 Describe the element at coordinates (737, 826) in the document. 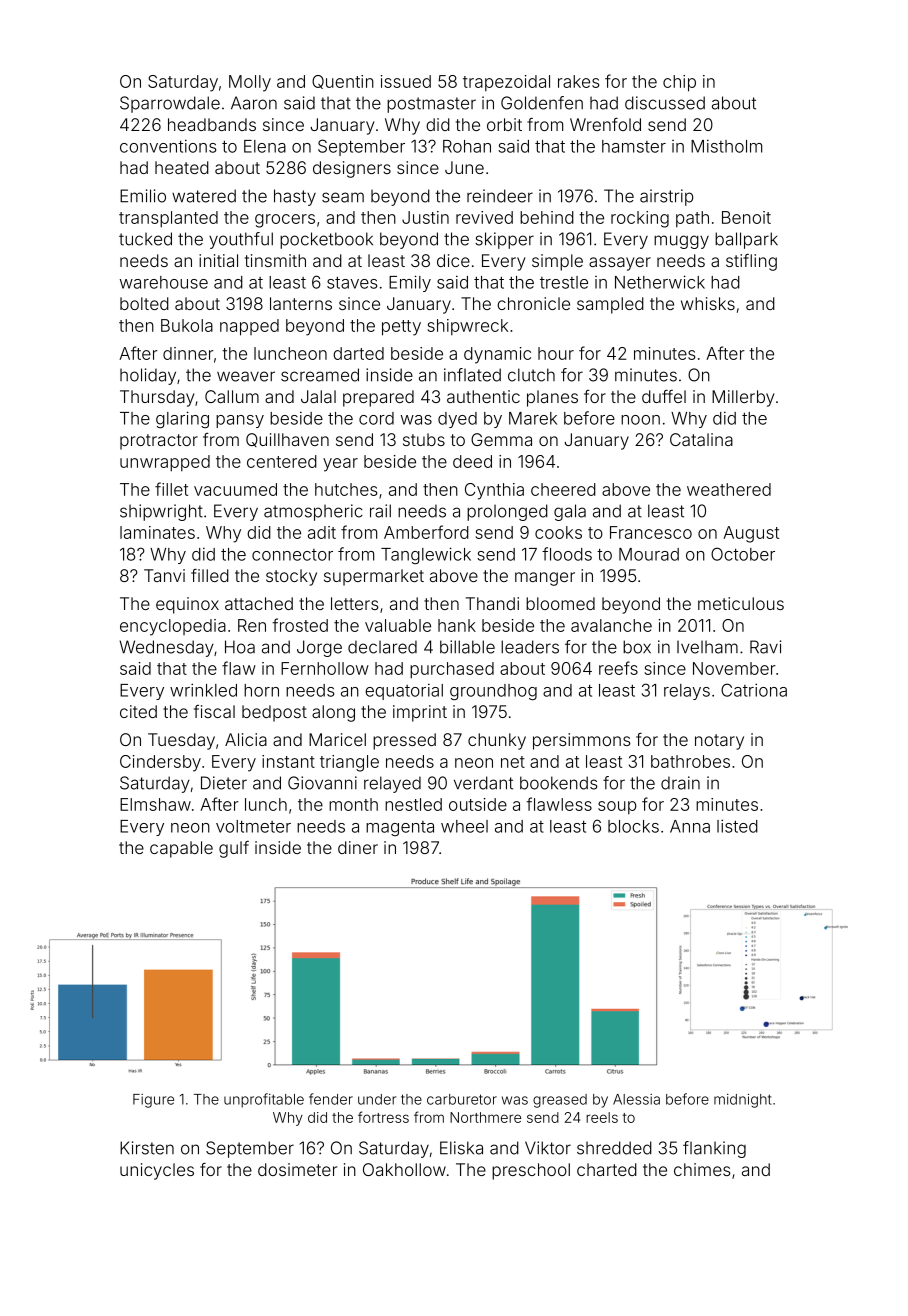

I see `listed` at that location.
